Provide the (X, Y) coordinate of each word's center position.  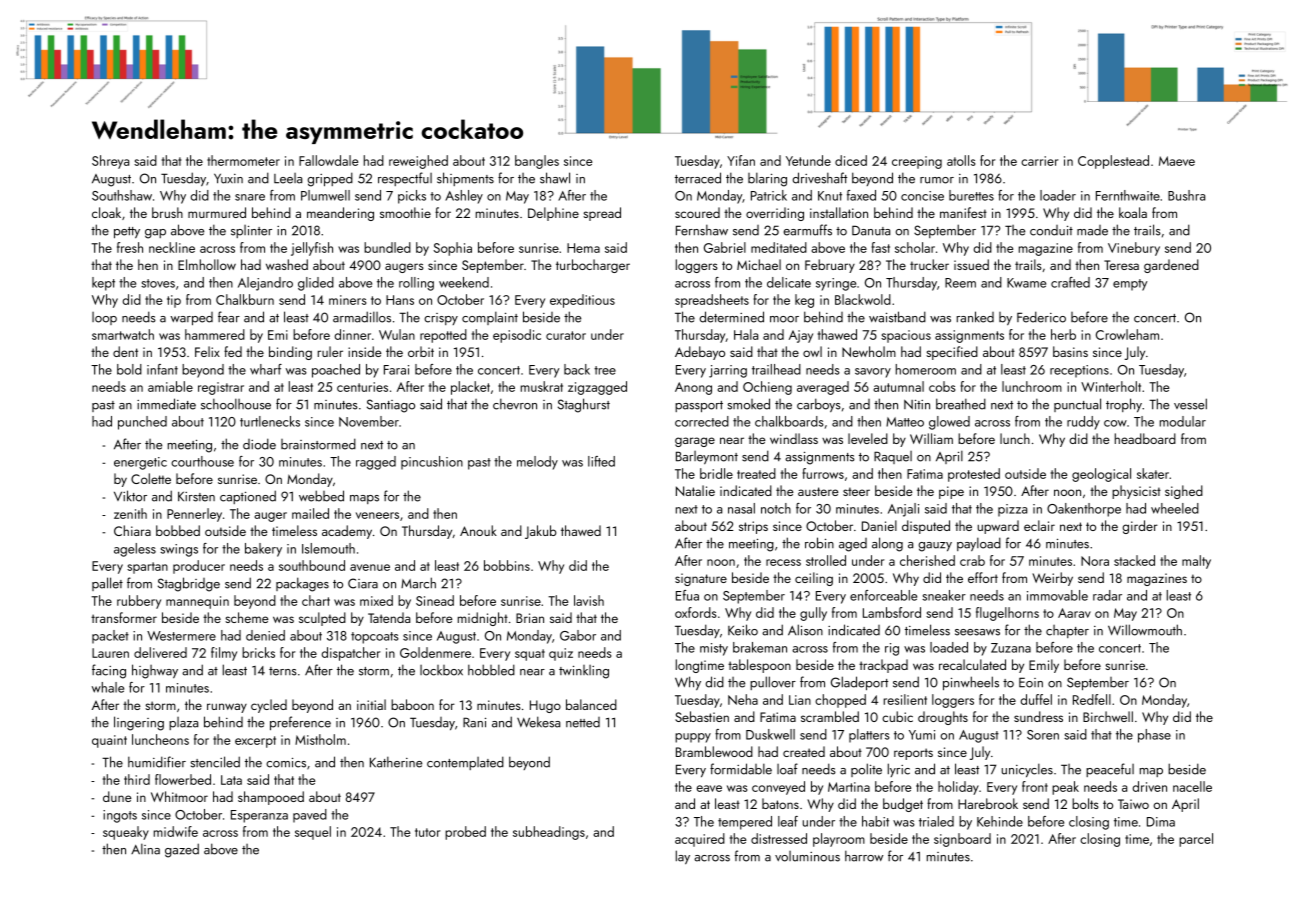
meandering (340, 214)
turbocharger (593, 266)
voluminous (807, 856)
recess (783, 562)
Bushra (1186, 195)
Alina (145, 849)
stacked (1134, 560)
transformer (124, 617)
